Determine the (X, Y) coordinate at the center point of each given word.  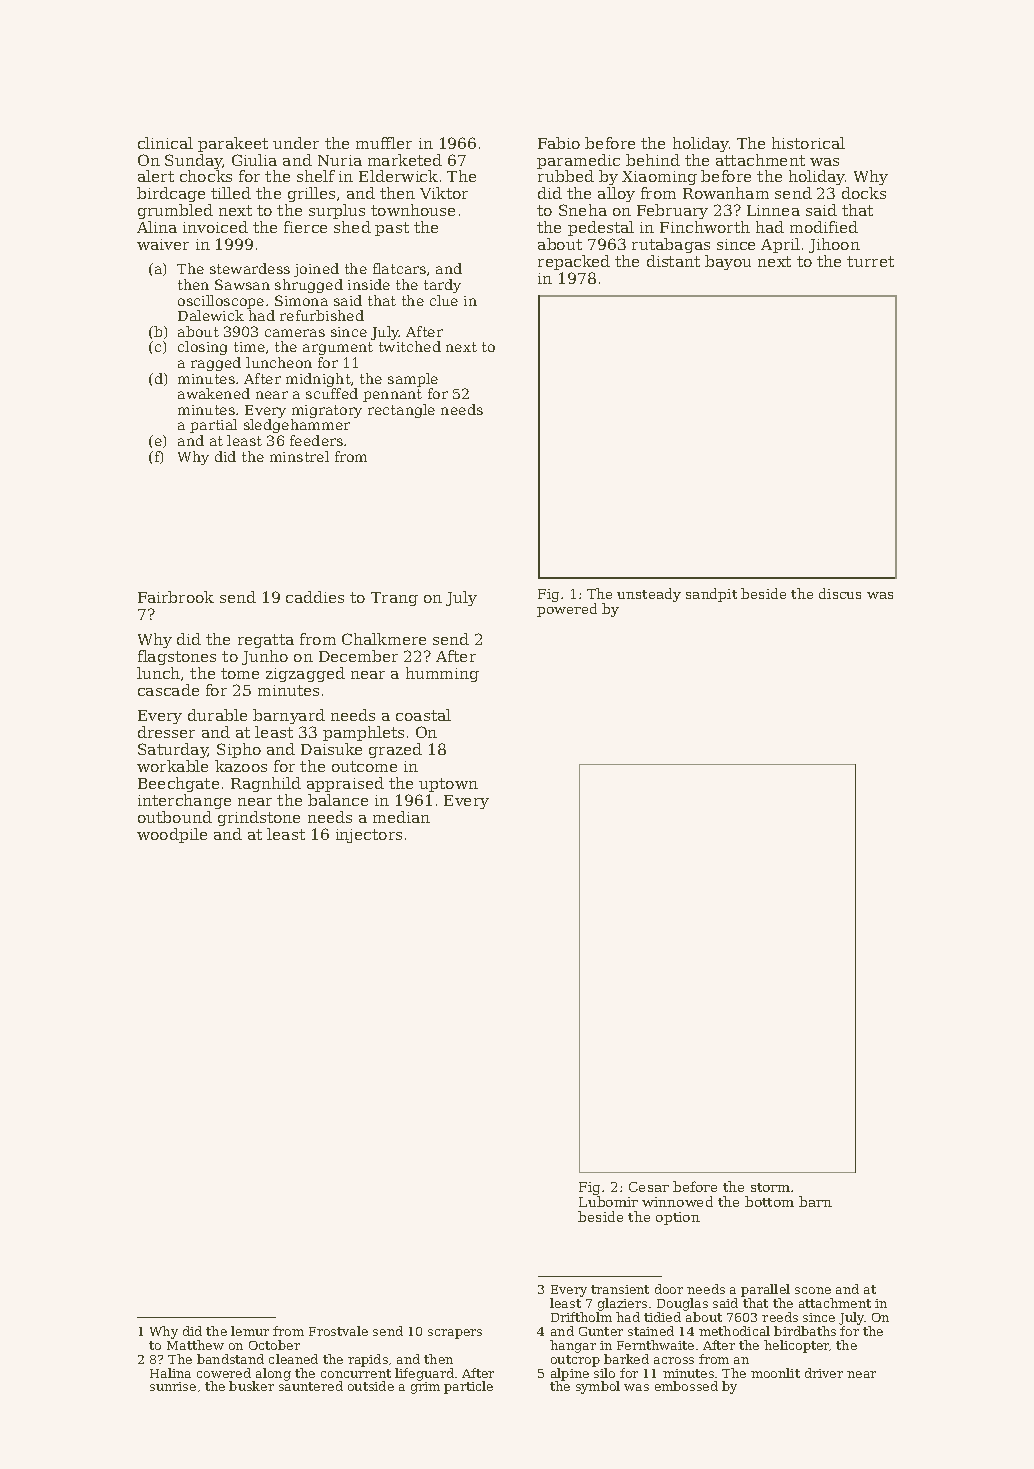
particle (468, 1387)
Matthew (195, 1345)
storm (770, 1187)
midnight (318, 380)
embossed (686, 1386)
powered (567, 610)
